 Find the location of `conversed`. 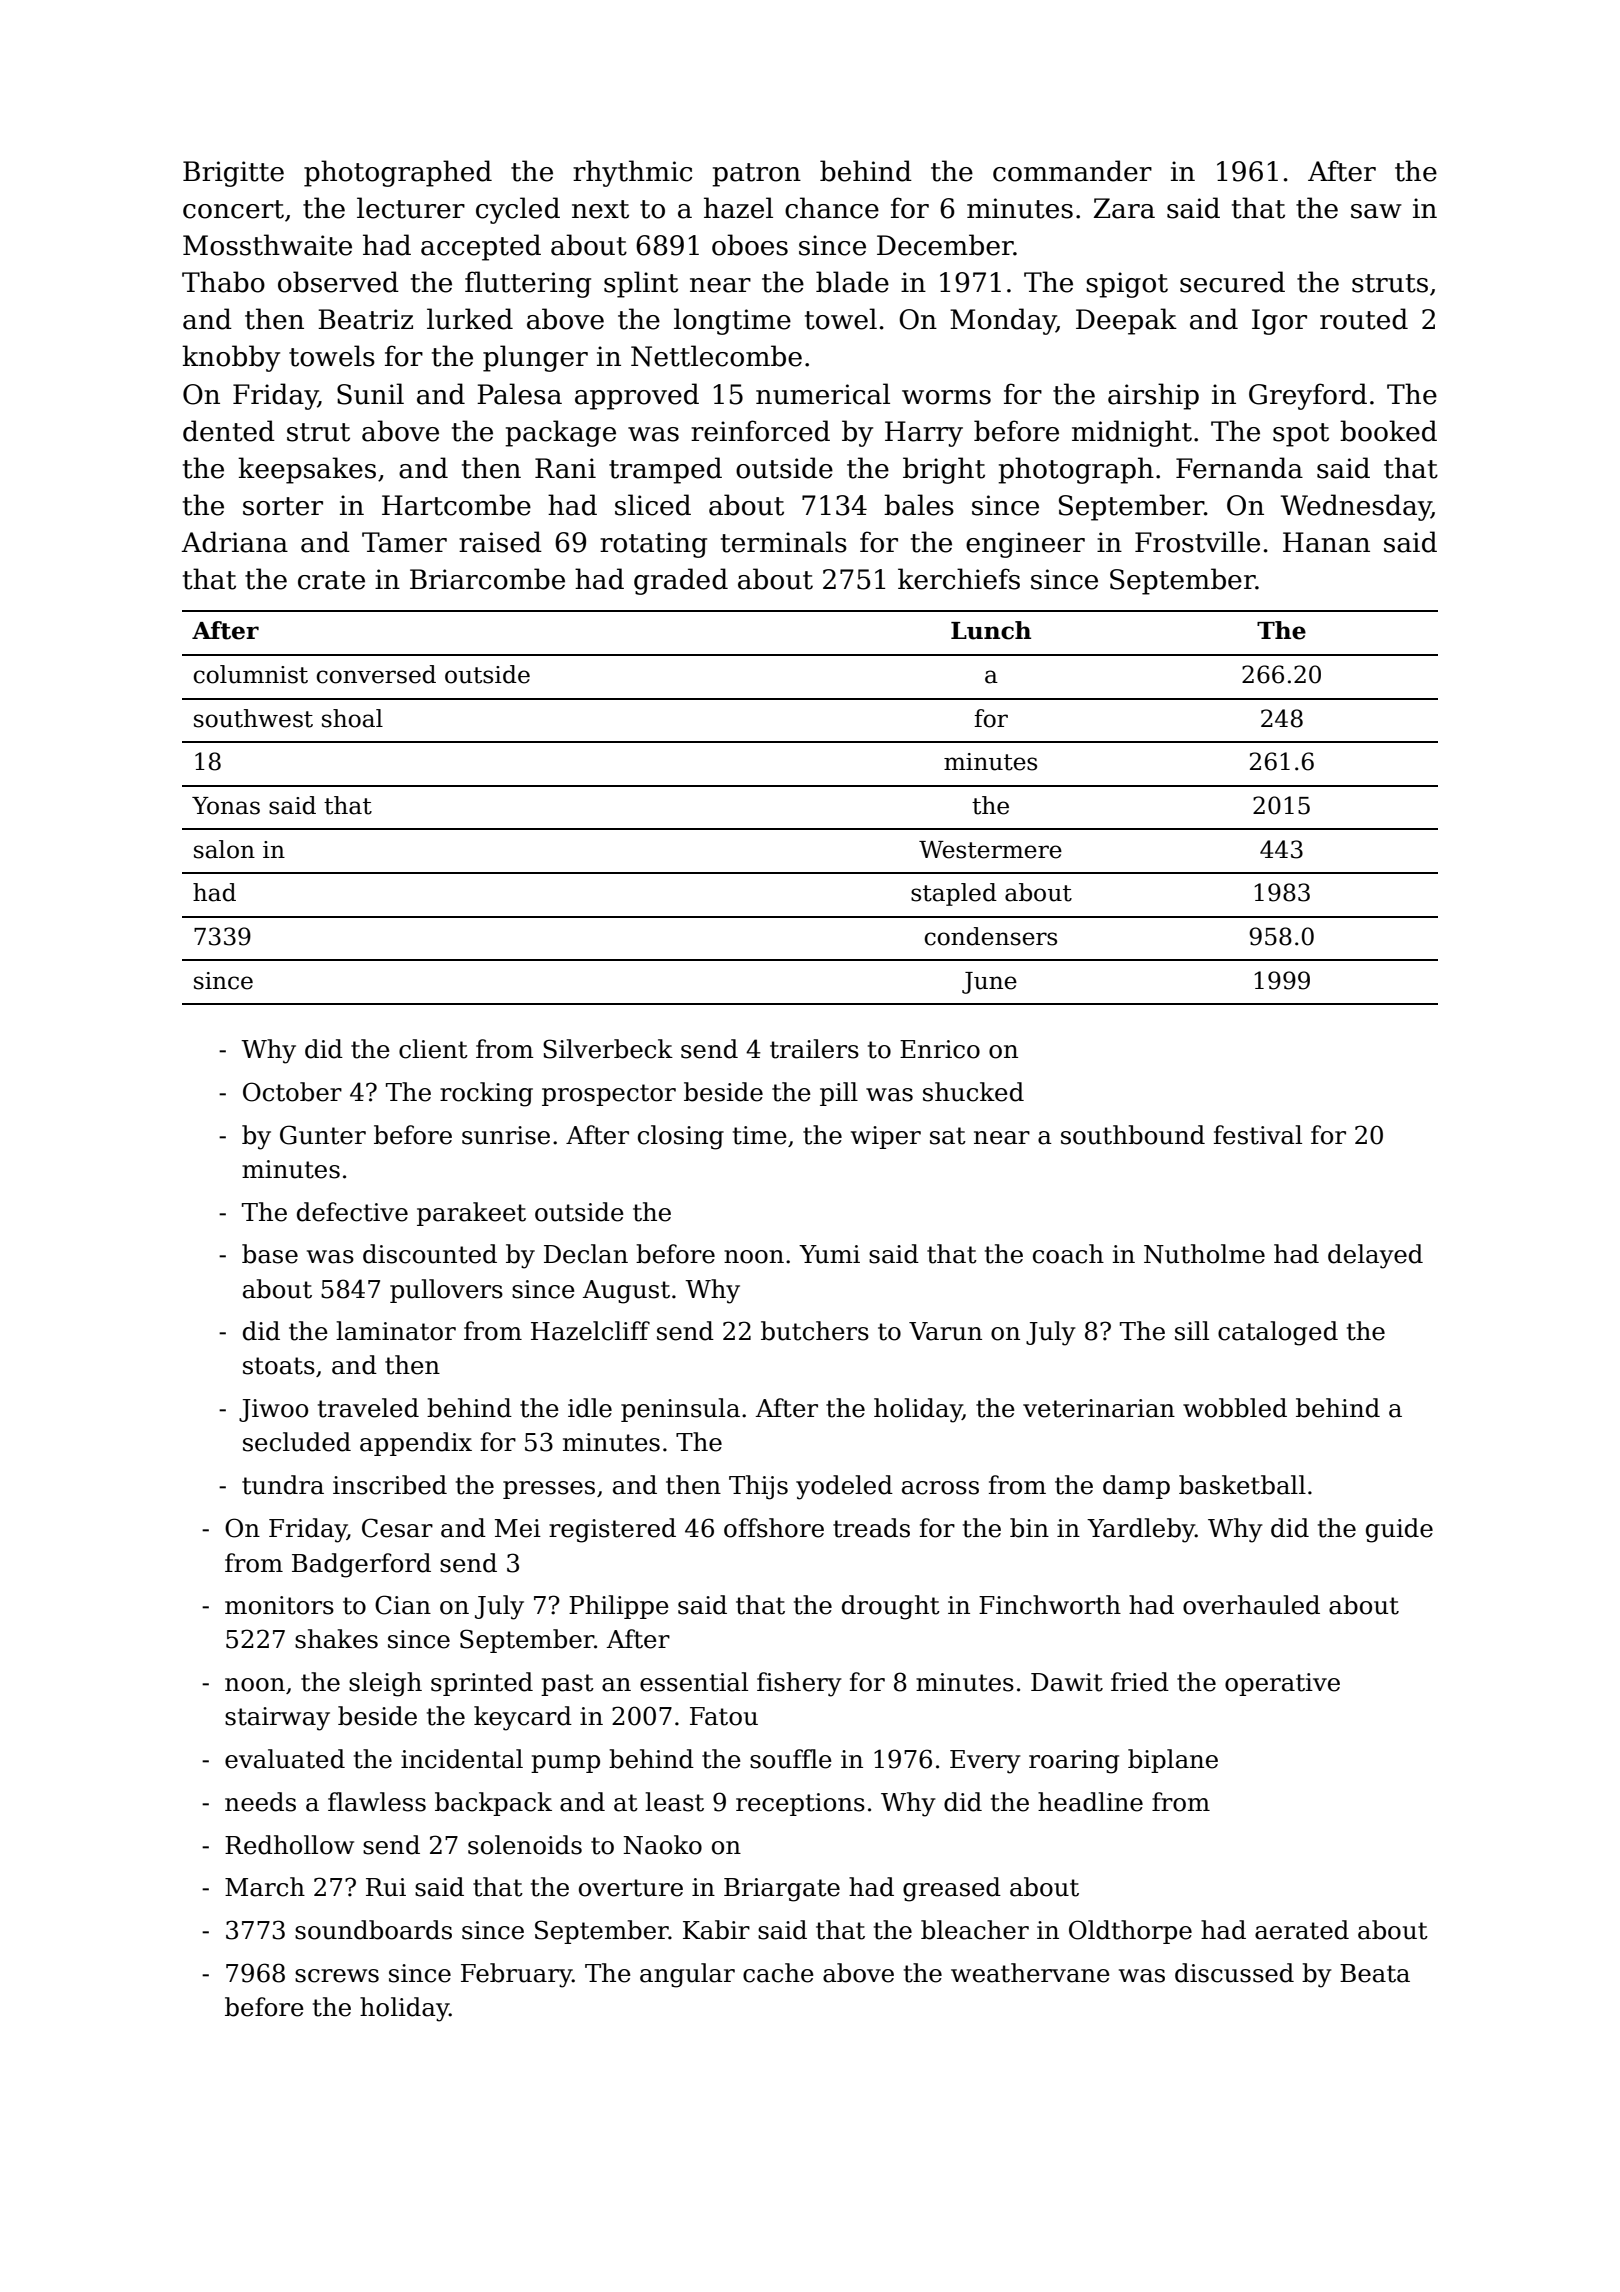

conversed is located at coordinates (376, 674).
